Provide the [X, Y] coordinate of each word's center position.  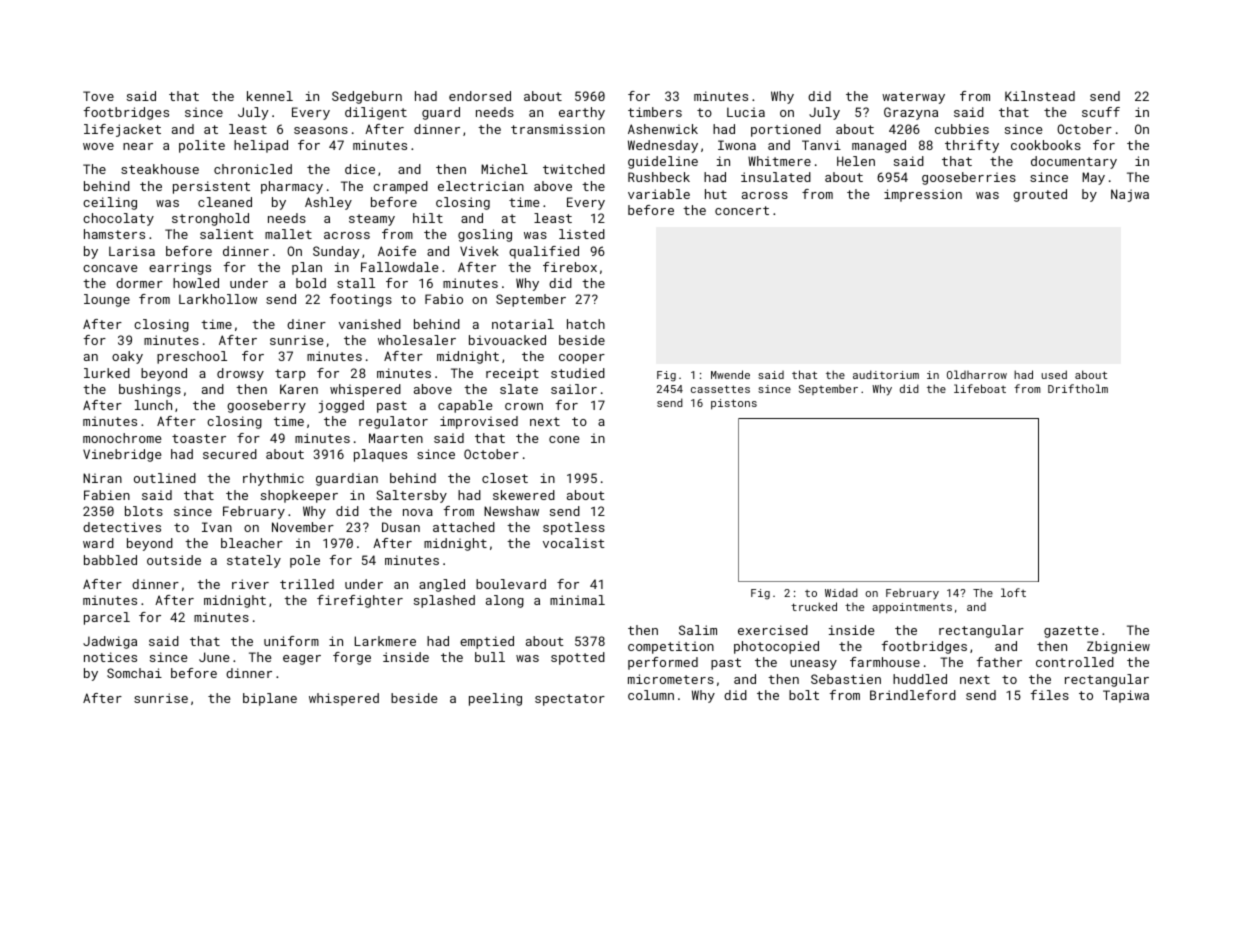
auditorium [886, 374]
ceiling [110, 203]
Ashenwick [663, 129]
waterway [913, 98]
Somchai [134, 673]
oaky [127, 357]
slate [519, 389]
